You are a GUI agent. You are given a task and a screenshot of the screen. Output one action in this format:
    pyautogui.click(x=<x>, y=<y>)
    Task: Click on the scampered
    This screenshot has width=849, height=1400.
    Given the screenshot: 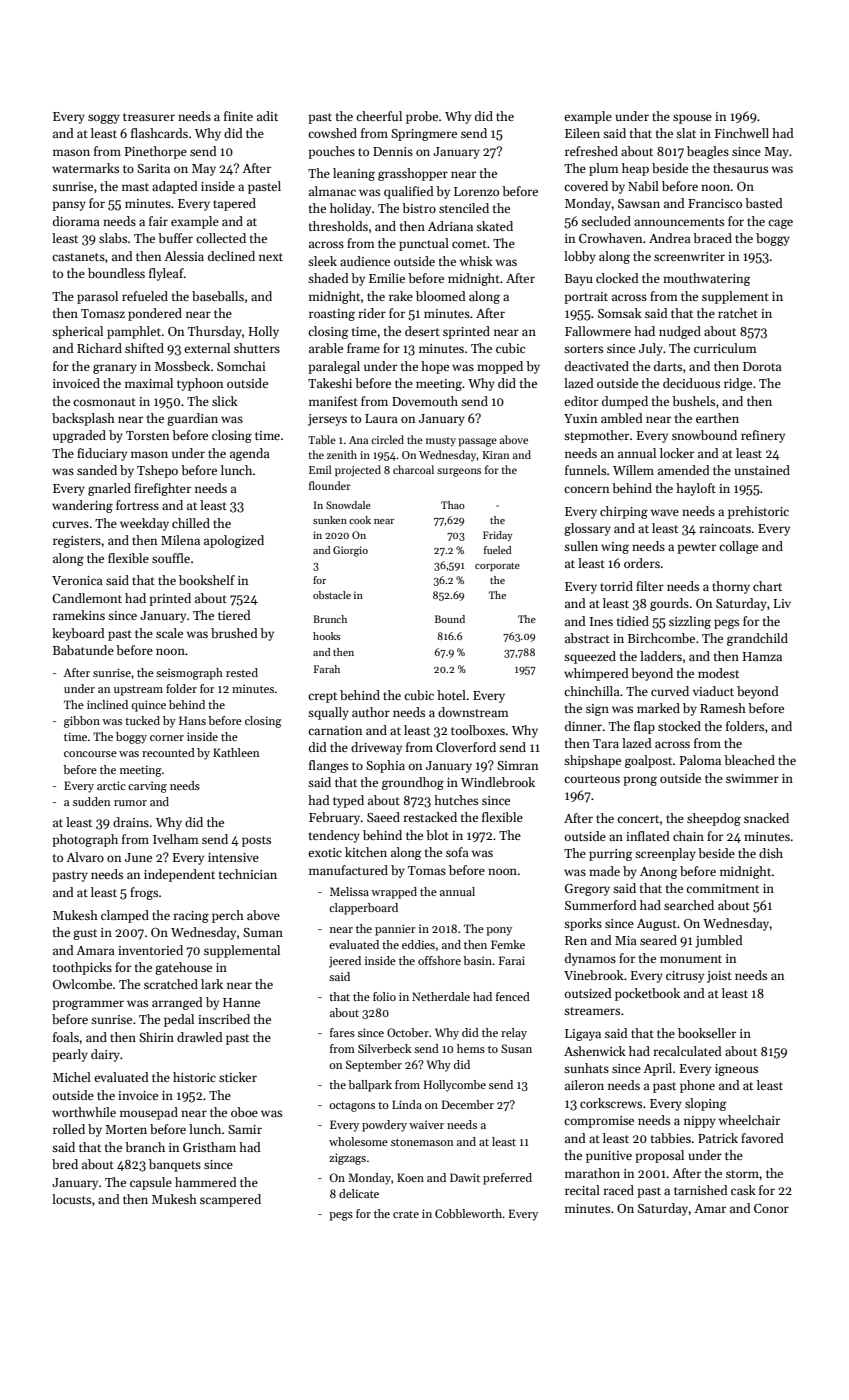 What is the action you would take?
    pyautogui.click(x=230, y=1200)
